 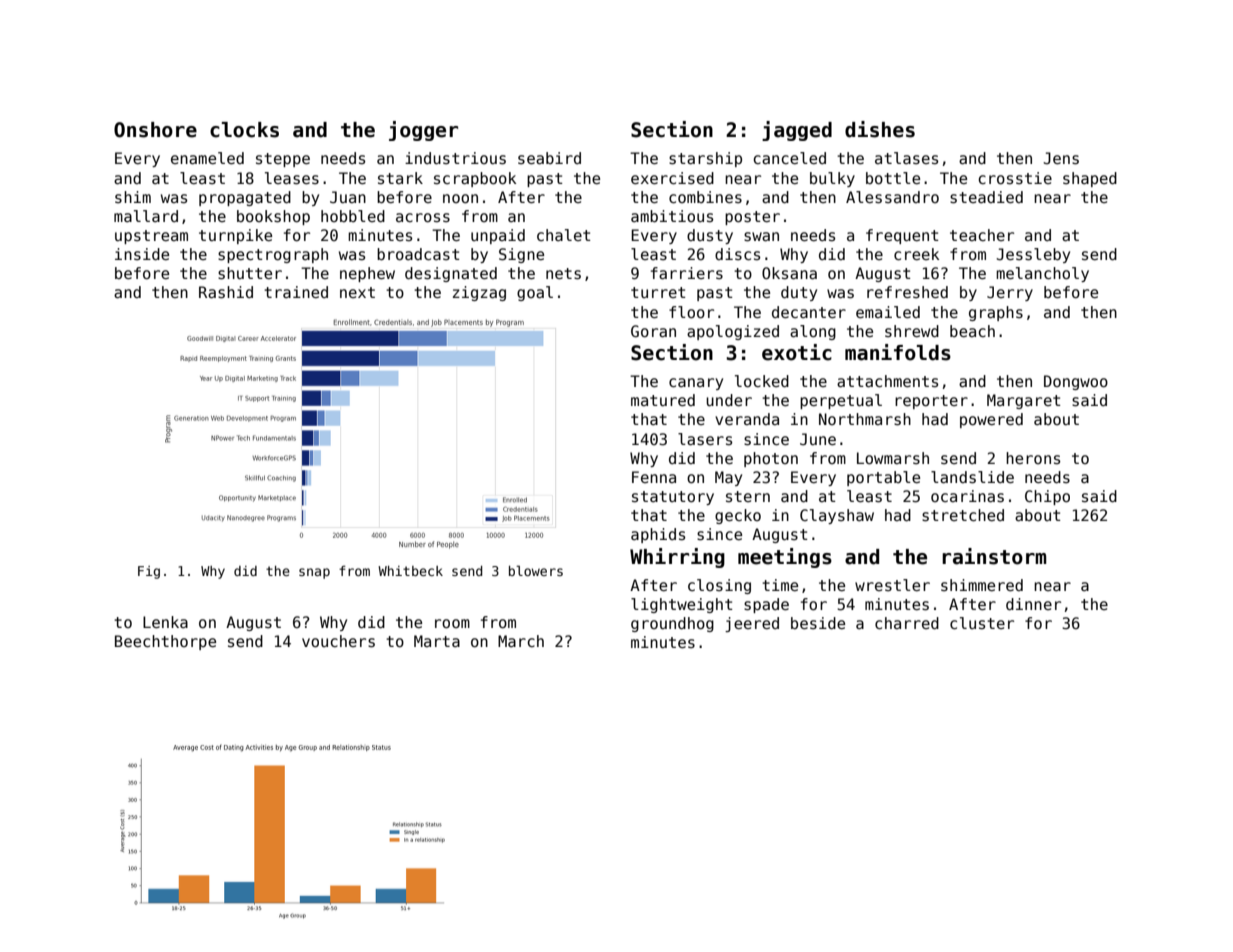 What do you see at coordinates (1076, 382) in the screenshot?
I see `Dongwoo` at bounding box center [1076, 382].
